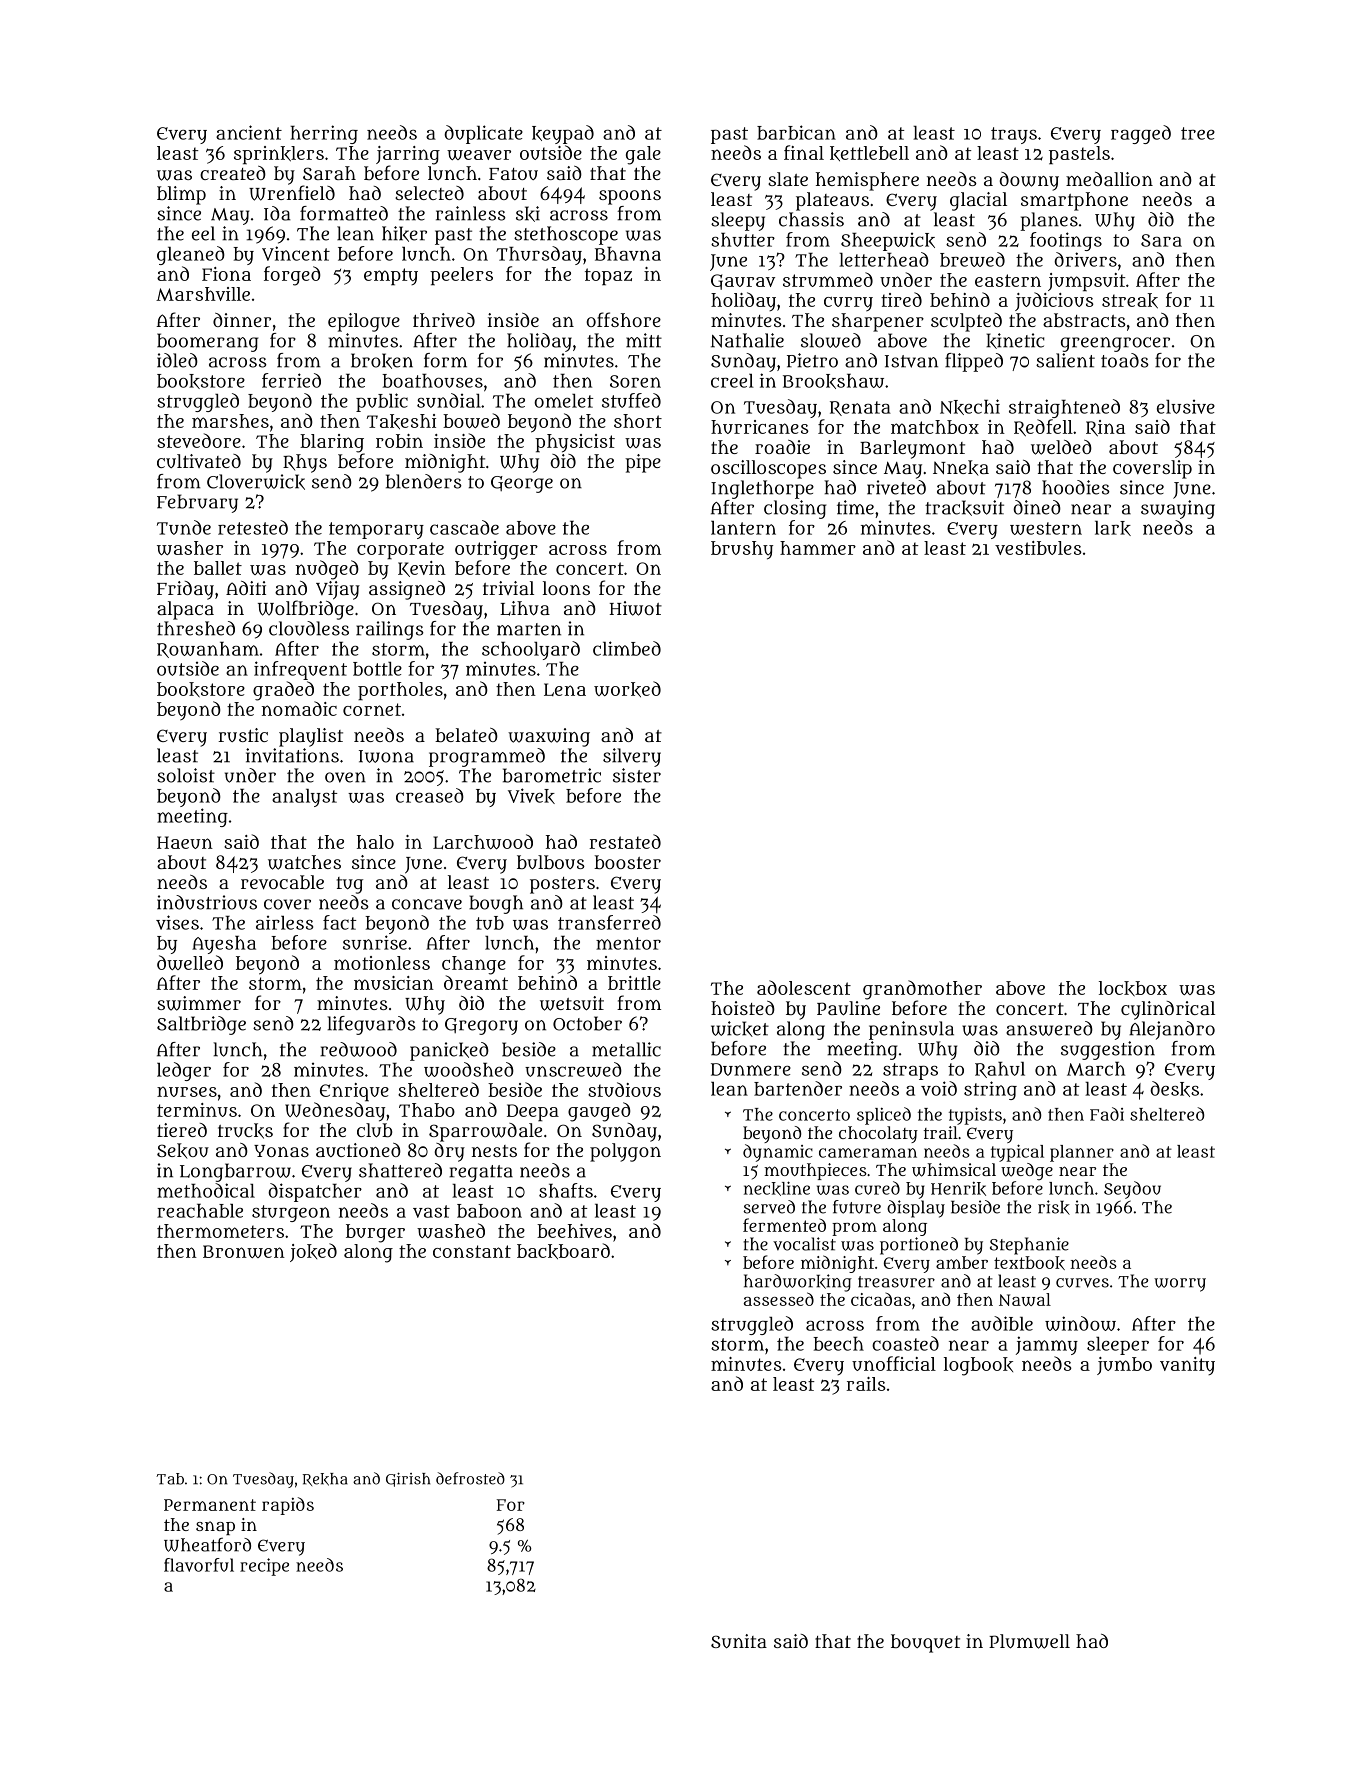 Image resolution: width=1372 pixels, height=1775 pixels. What do you see at coordinates (925, 1643) in the screenshot?
I see `bouquet` at bounding box center [925, 1643].
